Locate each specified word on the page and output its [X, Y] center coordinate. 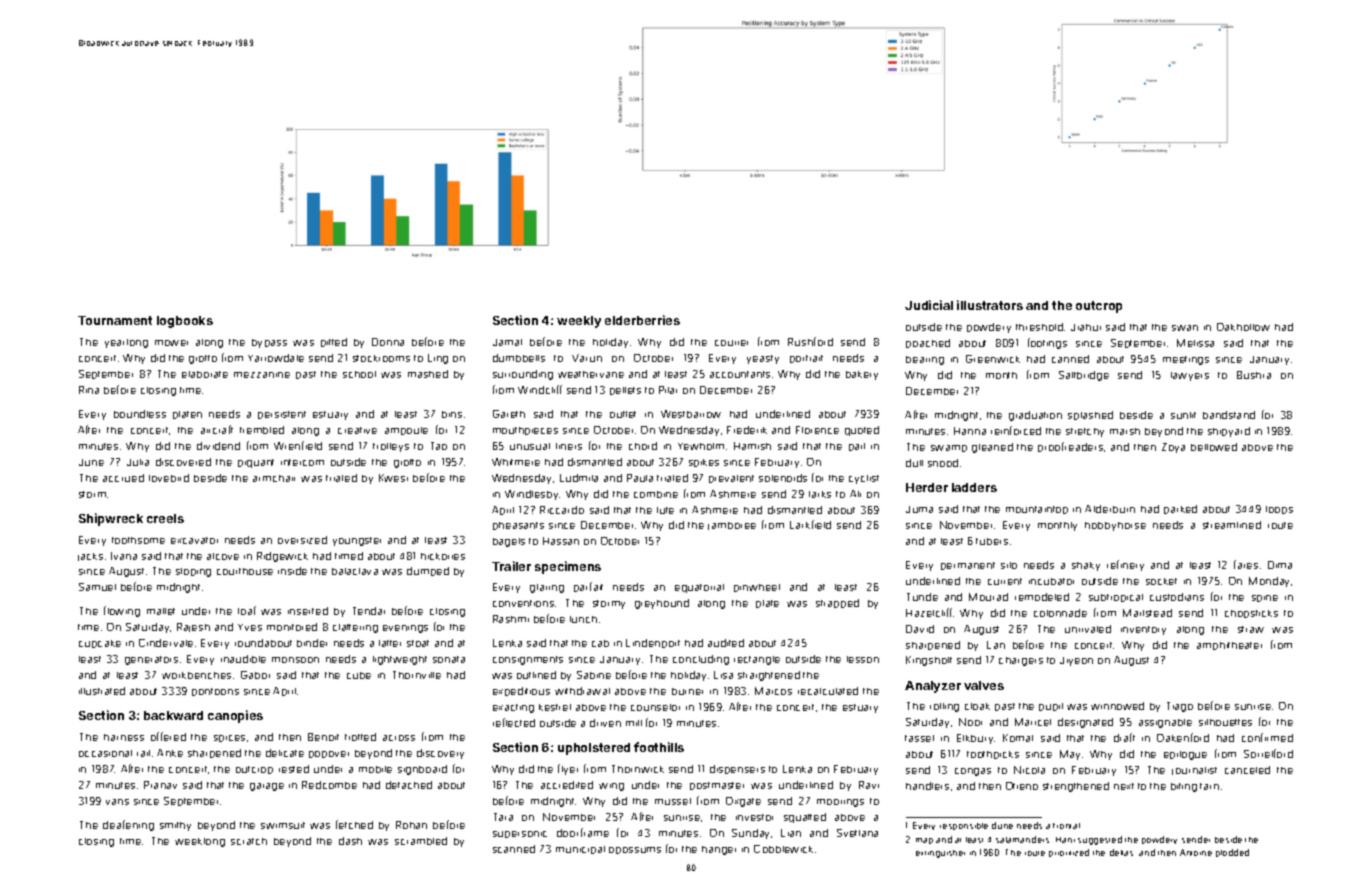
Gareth [509, 414]
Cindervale [166, 643]
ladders [974, 487]
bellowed [1214, 447]
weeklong [200, 842]
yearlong [126, 343]
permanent [968, 566]
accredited [567, 785]
